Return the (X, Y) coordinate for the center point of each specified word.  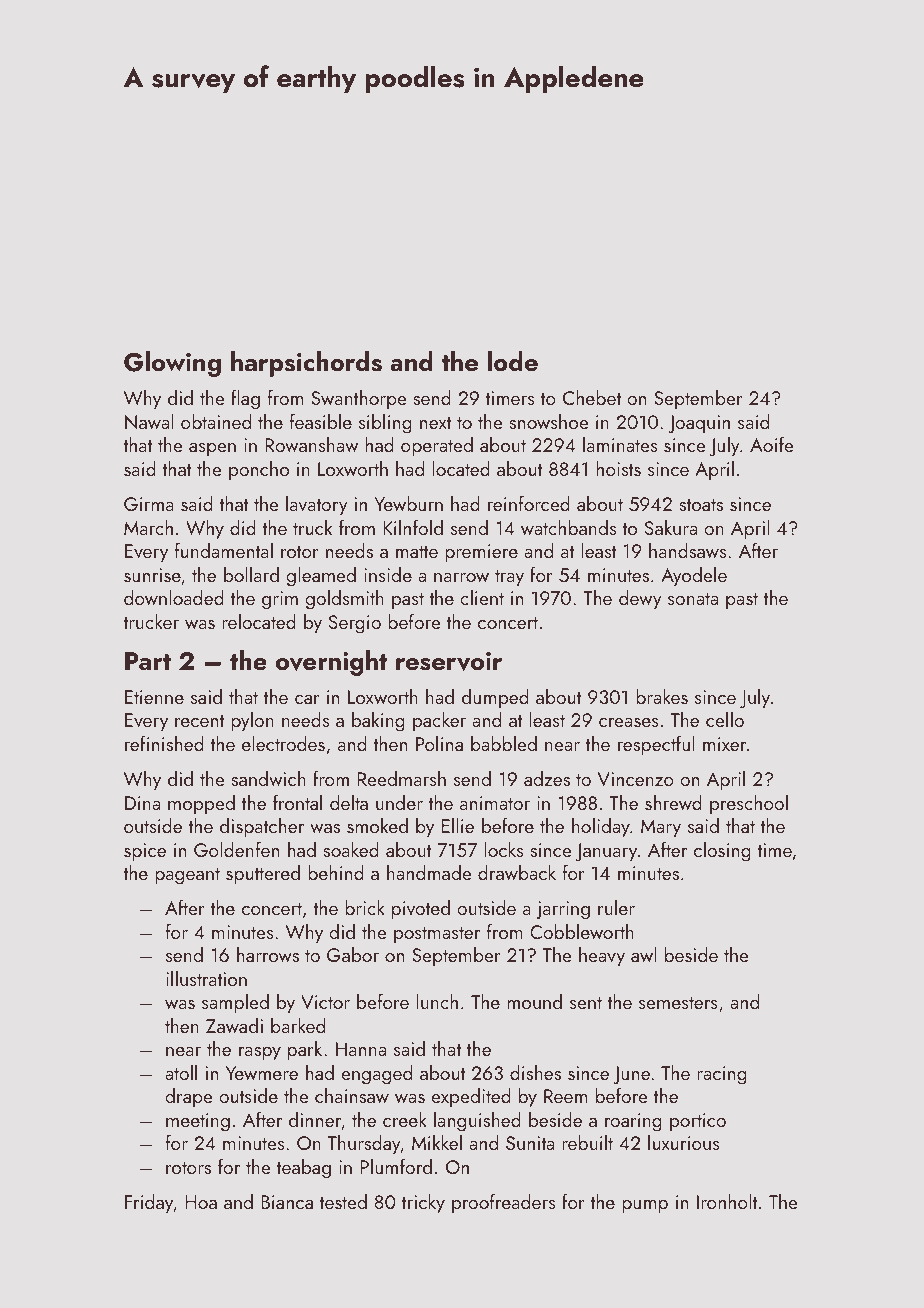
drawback (517, 872)
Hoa (201, 1202)
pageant (187, 876)
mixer (724, 744)
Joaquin (699, 424)
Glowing (172, 364)
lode (512, 361)
